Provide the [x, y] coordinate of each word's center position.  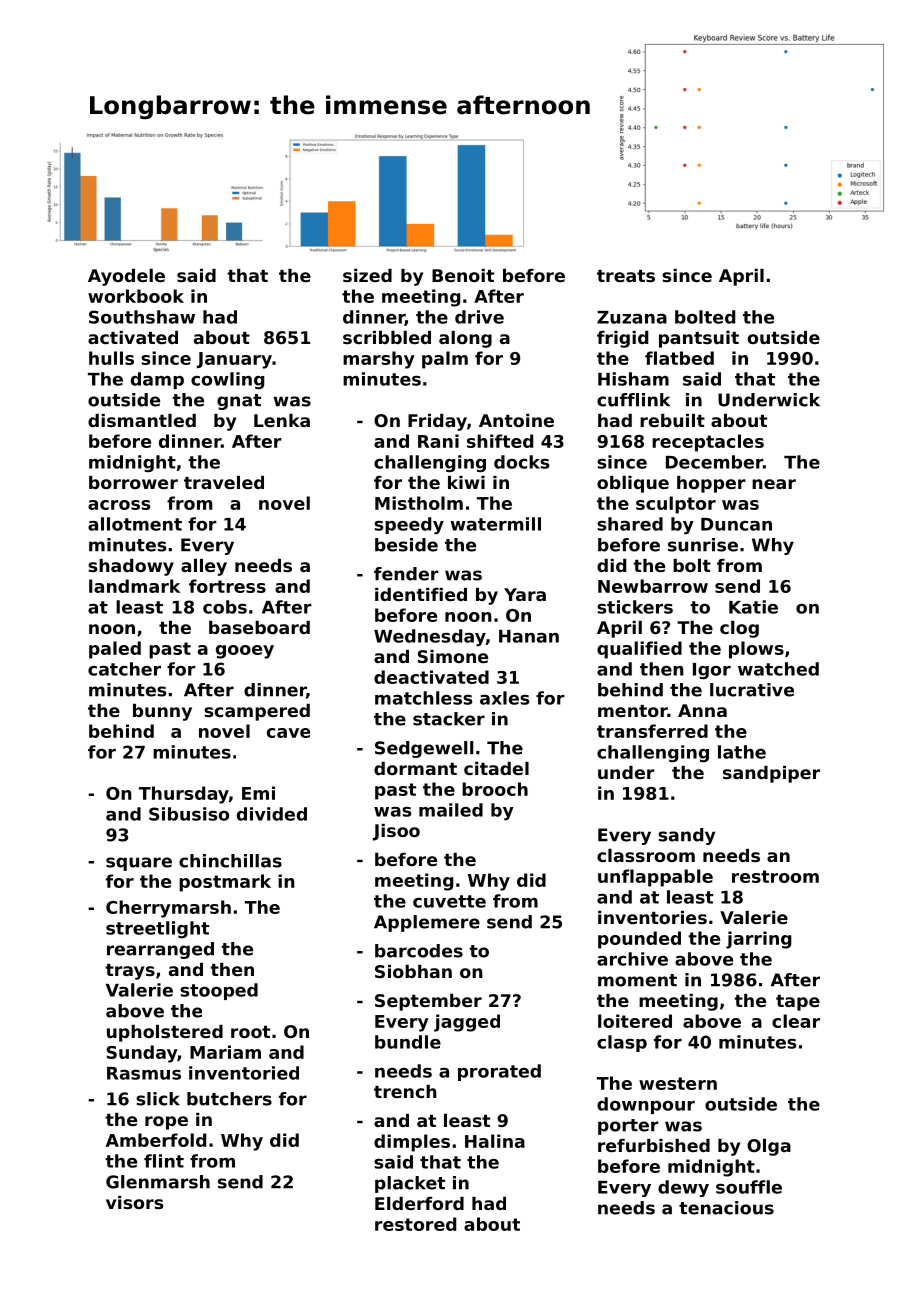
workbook [136, 296]
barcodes [419, 951]
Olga [769, 1147]
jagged [467, 1023]
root [250, 1032]
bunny [162, 712]
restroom [775, 876]
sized [367, 275]
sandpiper [771, 774]
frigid [622, 339]
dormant [415, 768]
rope [166, 1123]
